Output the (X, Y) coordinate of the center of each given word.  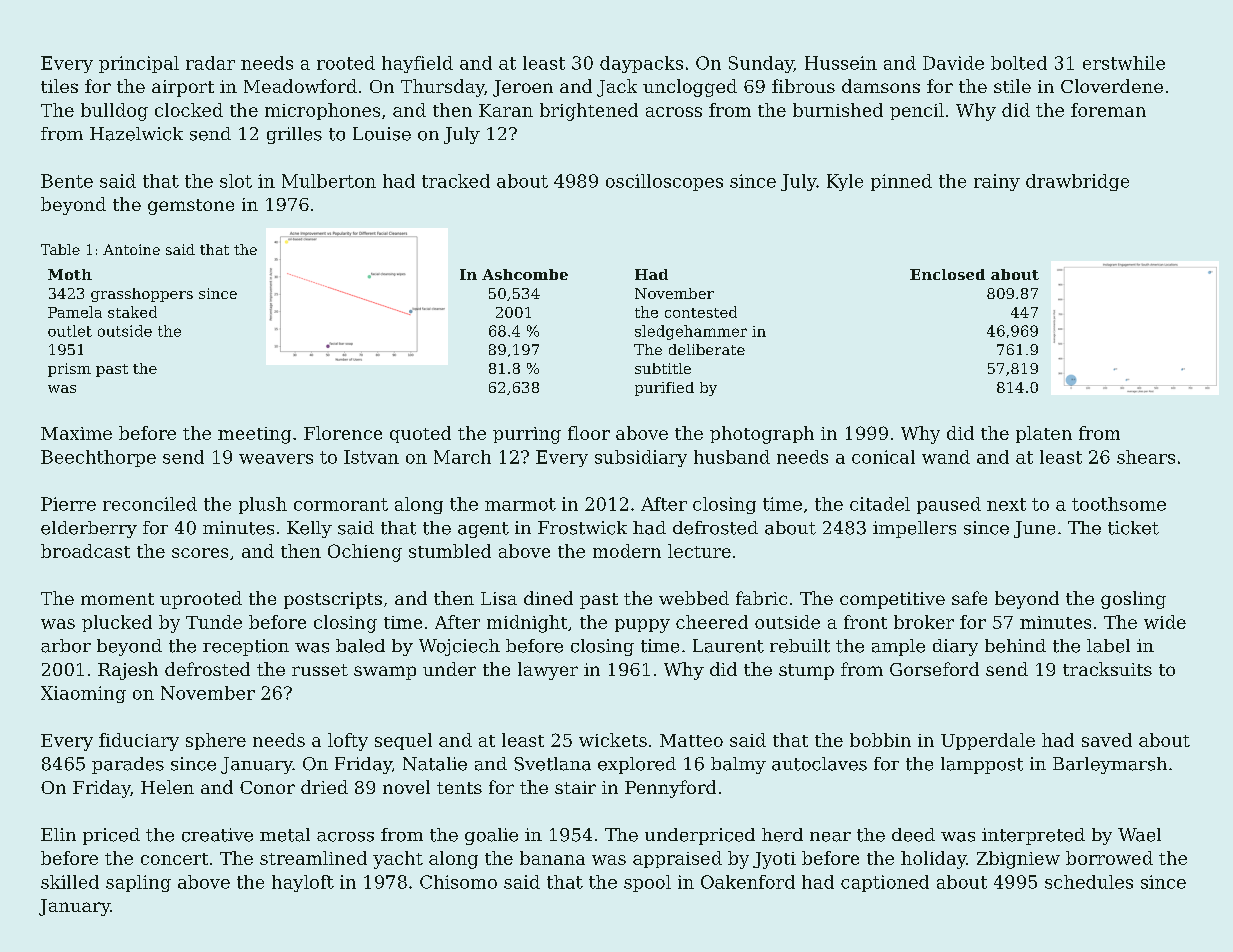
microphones (322, 111)
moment (117, 599)
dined (548, 598)
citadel (880, 504)
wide (1165, 622)
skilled (70, 882)
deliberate (707, 349)
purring (527, 435)
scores (200, 553)
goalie (491, 836)
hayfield (417, 64)
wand (946, 457)
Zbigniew (1018, 860)
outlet (70, 331)
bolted (1019, 63)
